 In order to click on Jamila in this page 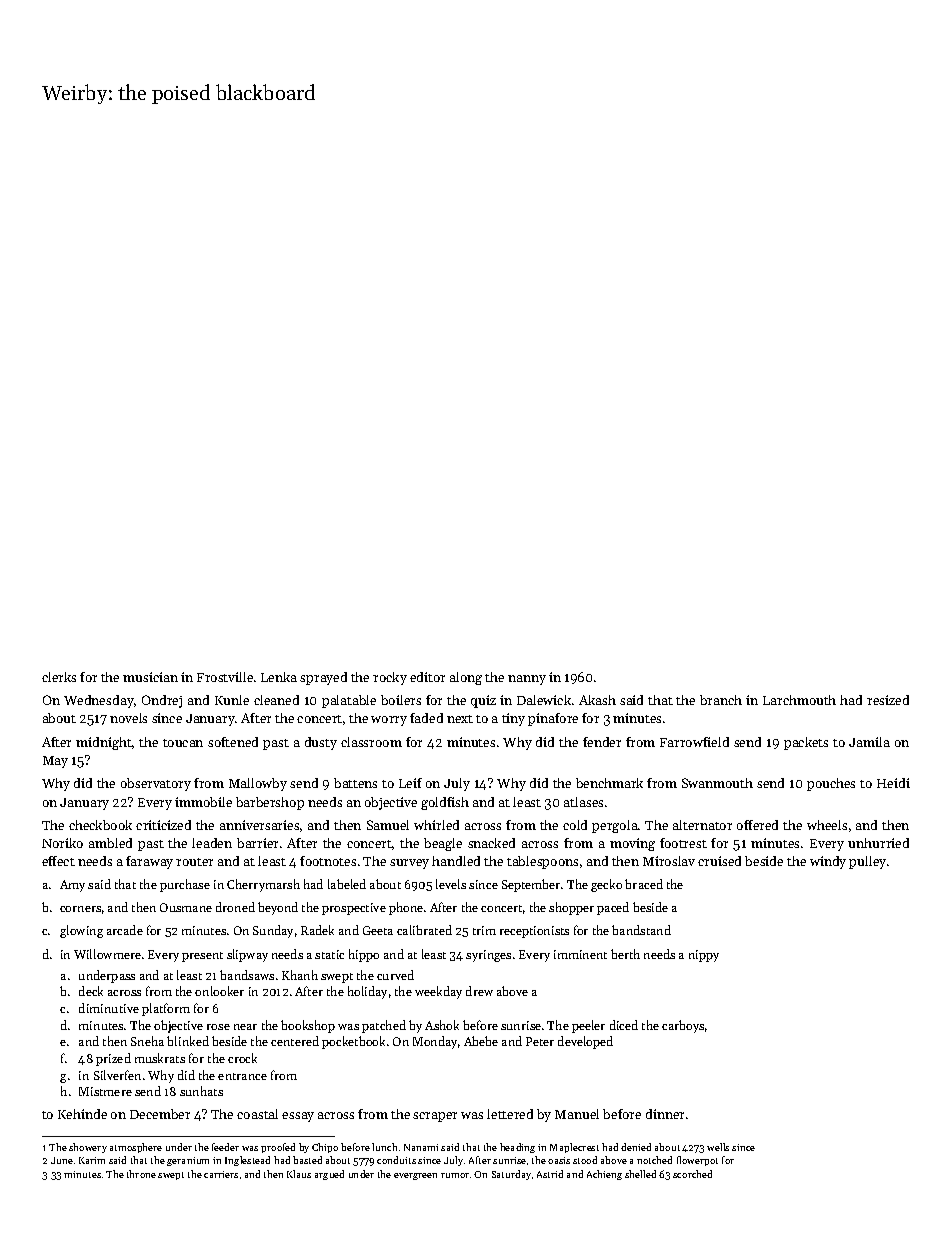, I will do `click(869, 742)`.
